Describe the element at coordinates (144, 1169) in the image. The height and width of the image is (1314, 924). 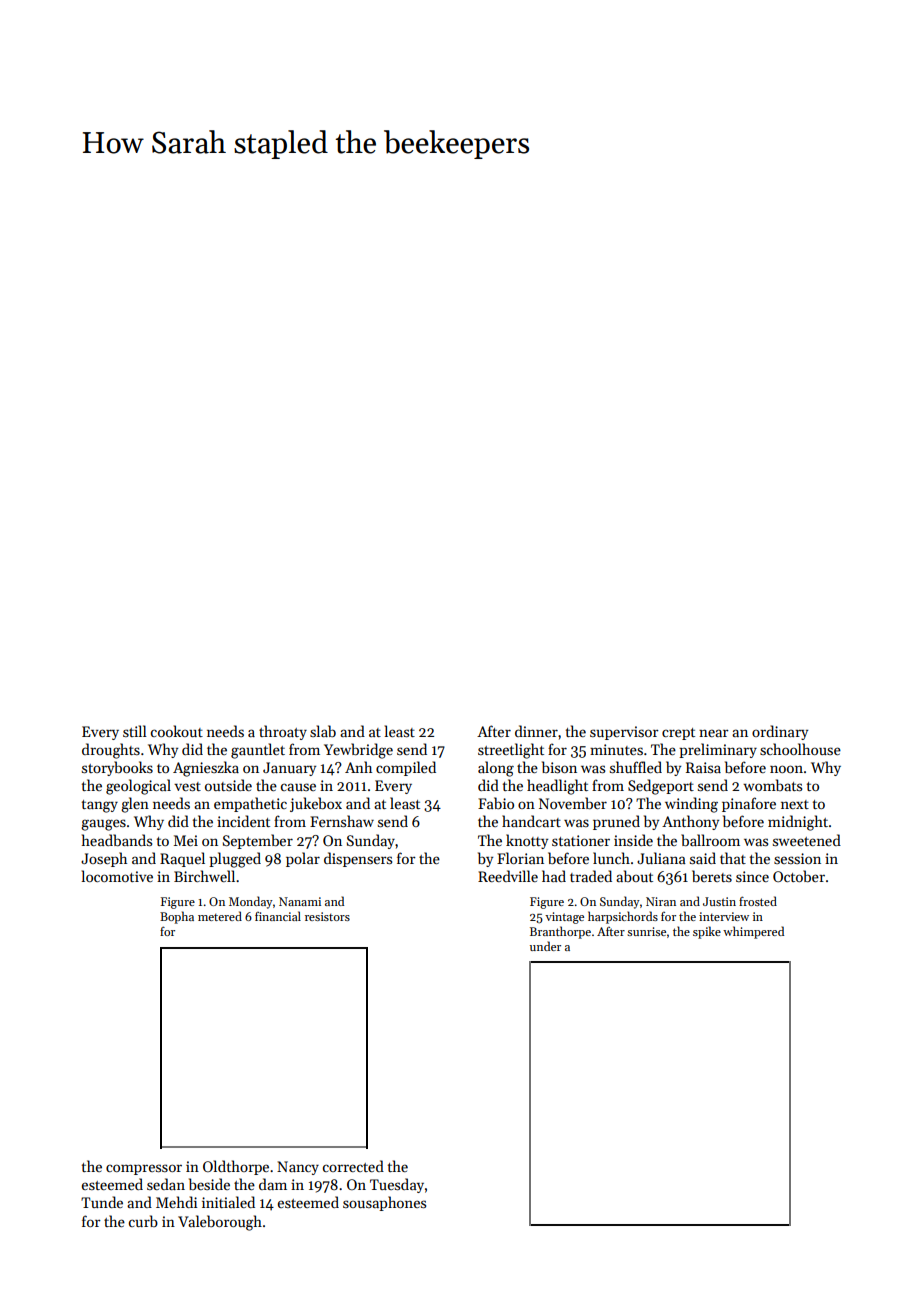
I see `compressor` at that location.
